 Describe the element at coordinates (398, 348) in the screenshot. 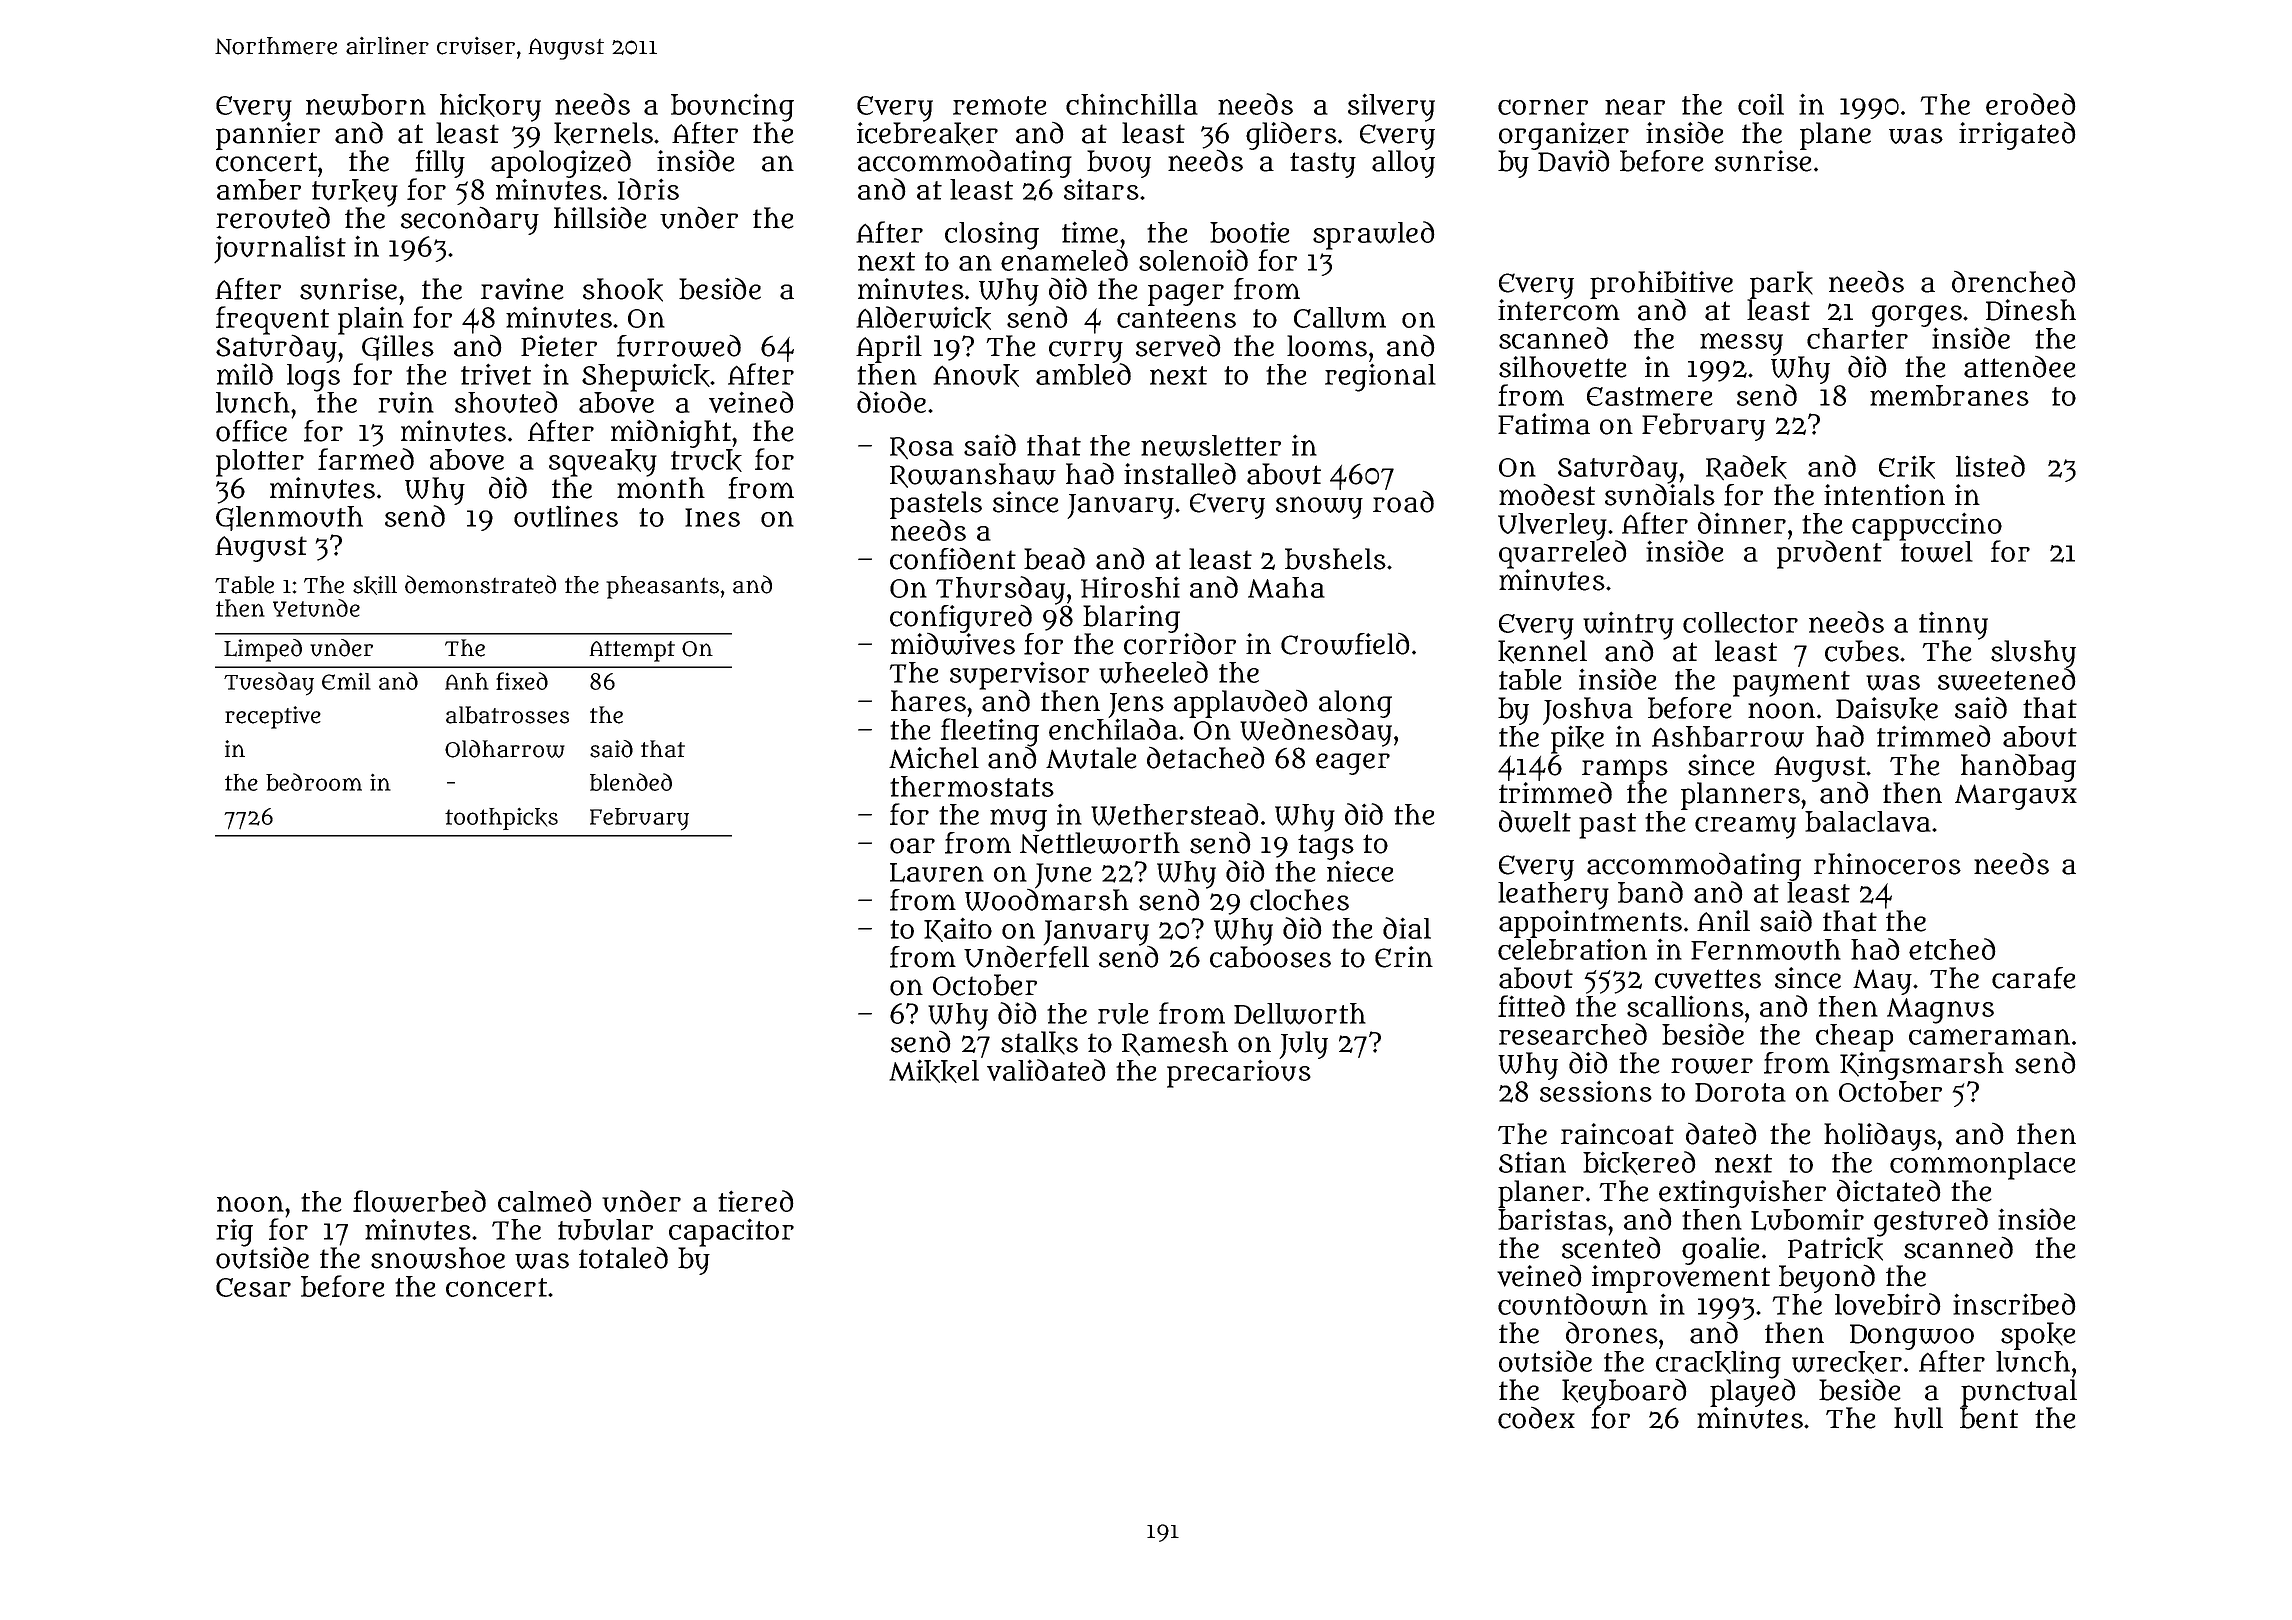

I see `Gilles` at that location.
